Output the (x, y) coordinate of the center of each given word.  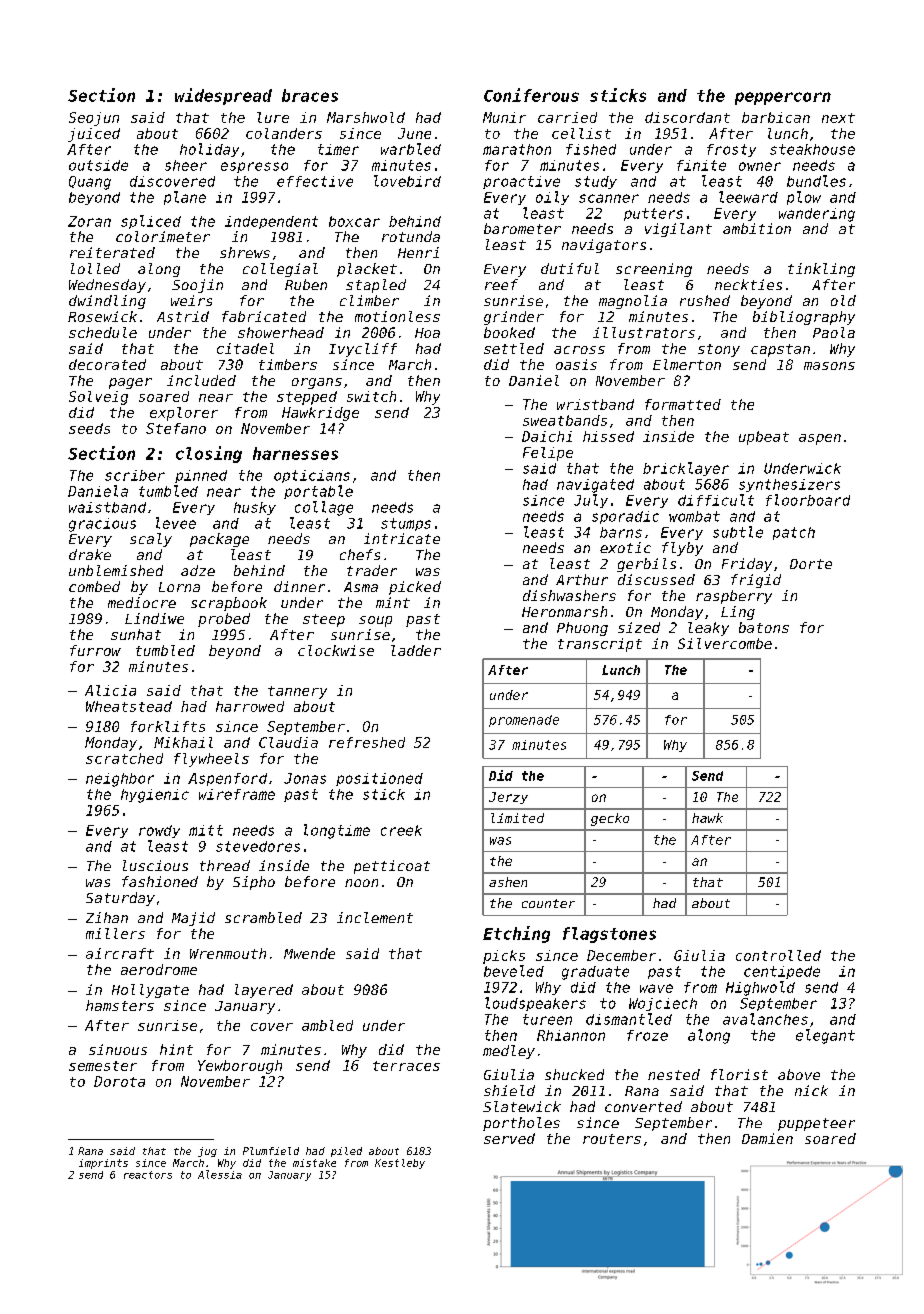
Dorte (811, 564)
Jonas (305, 778)
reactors (148, 1175)
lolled (95, 268)
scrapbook (229, 604)
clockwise (336, 650)
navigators (604, 246)
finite (701, 165)
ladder (416, 650)
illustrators (644, 332)
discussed (656, 579)
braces (310, 95)
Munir (504, 117)
